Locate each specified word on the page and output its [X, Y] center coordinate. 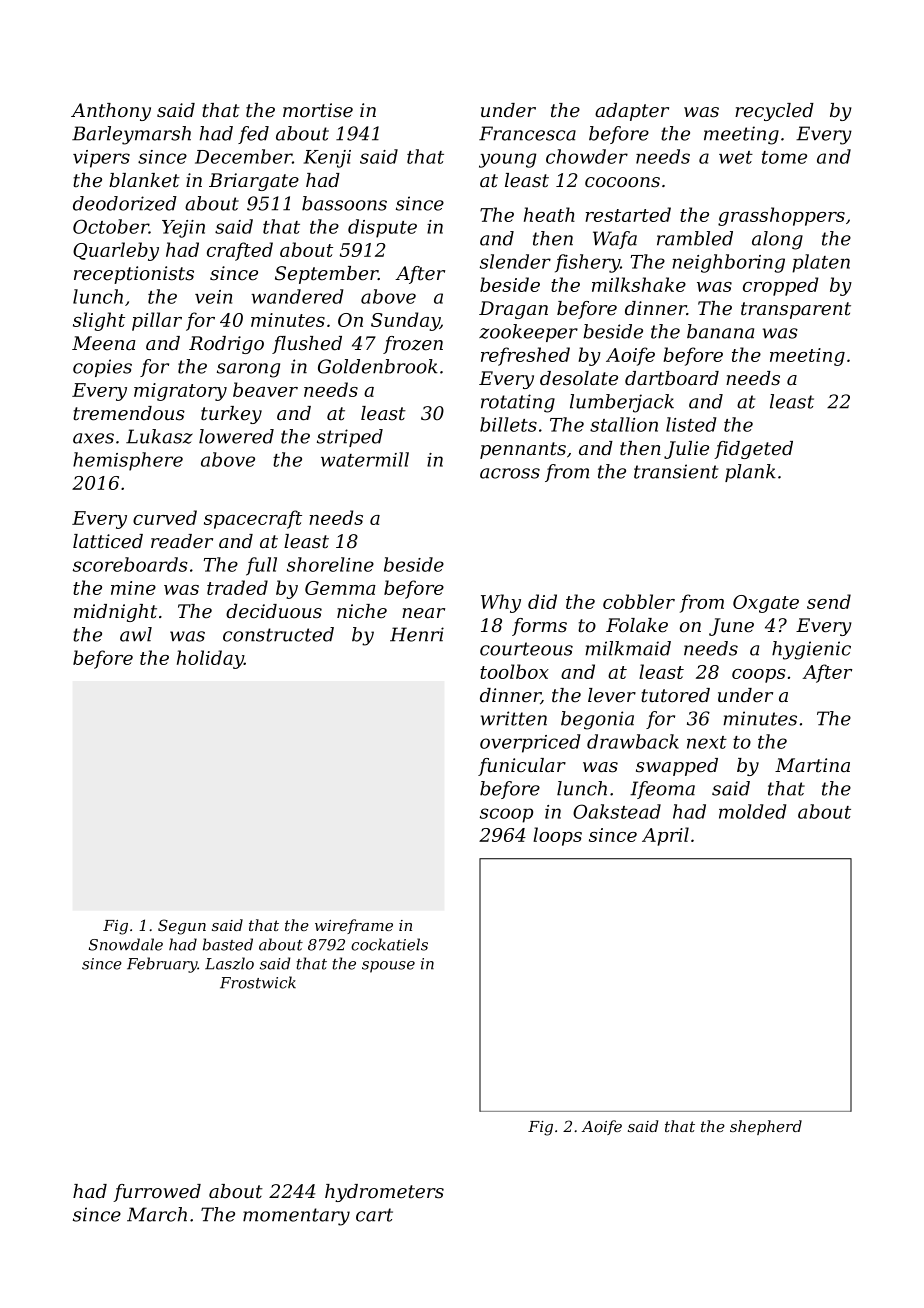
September [326, 275]
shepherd [766, 1127]
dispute [382, 228]
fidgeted [753, 450]
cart [374, 1215]
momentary [296, 1217]
